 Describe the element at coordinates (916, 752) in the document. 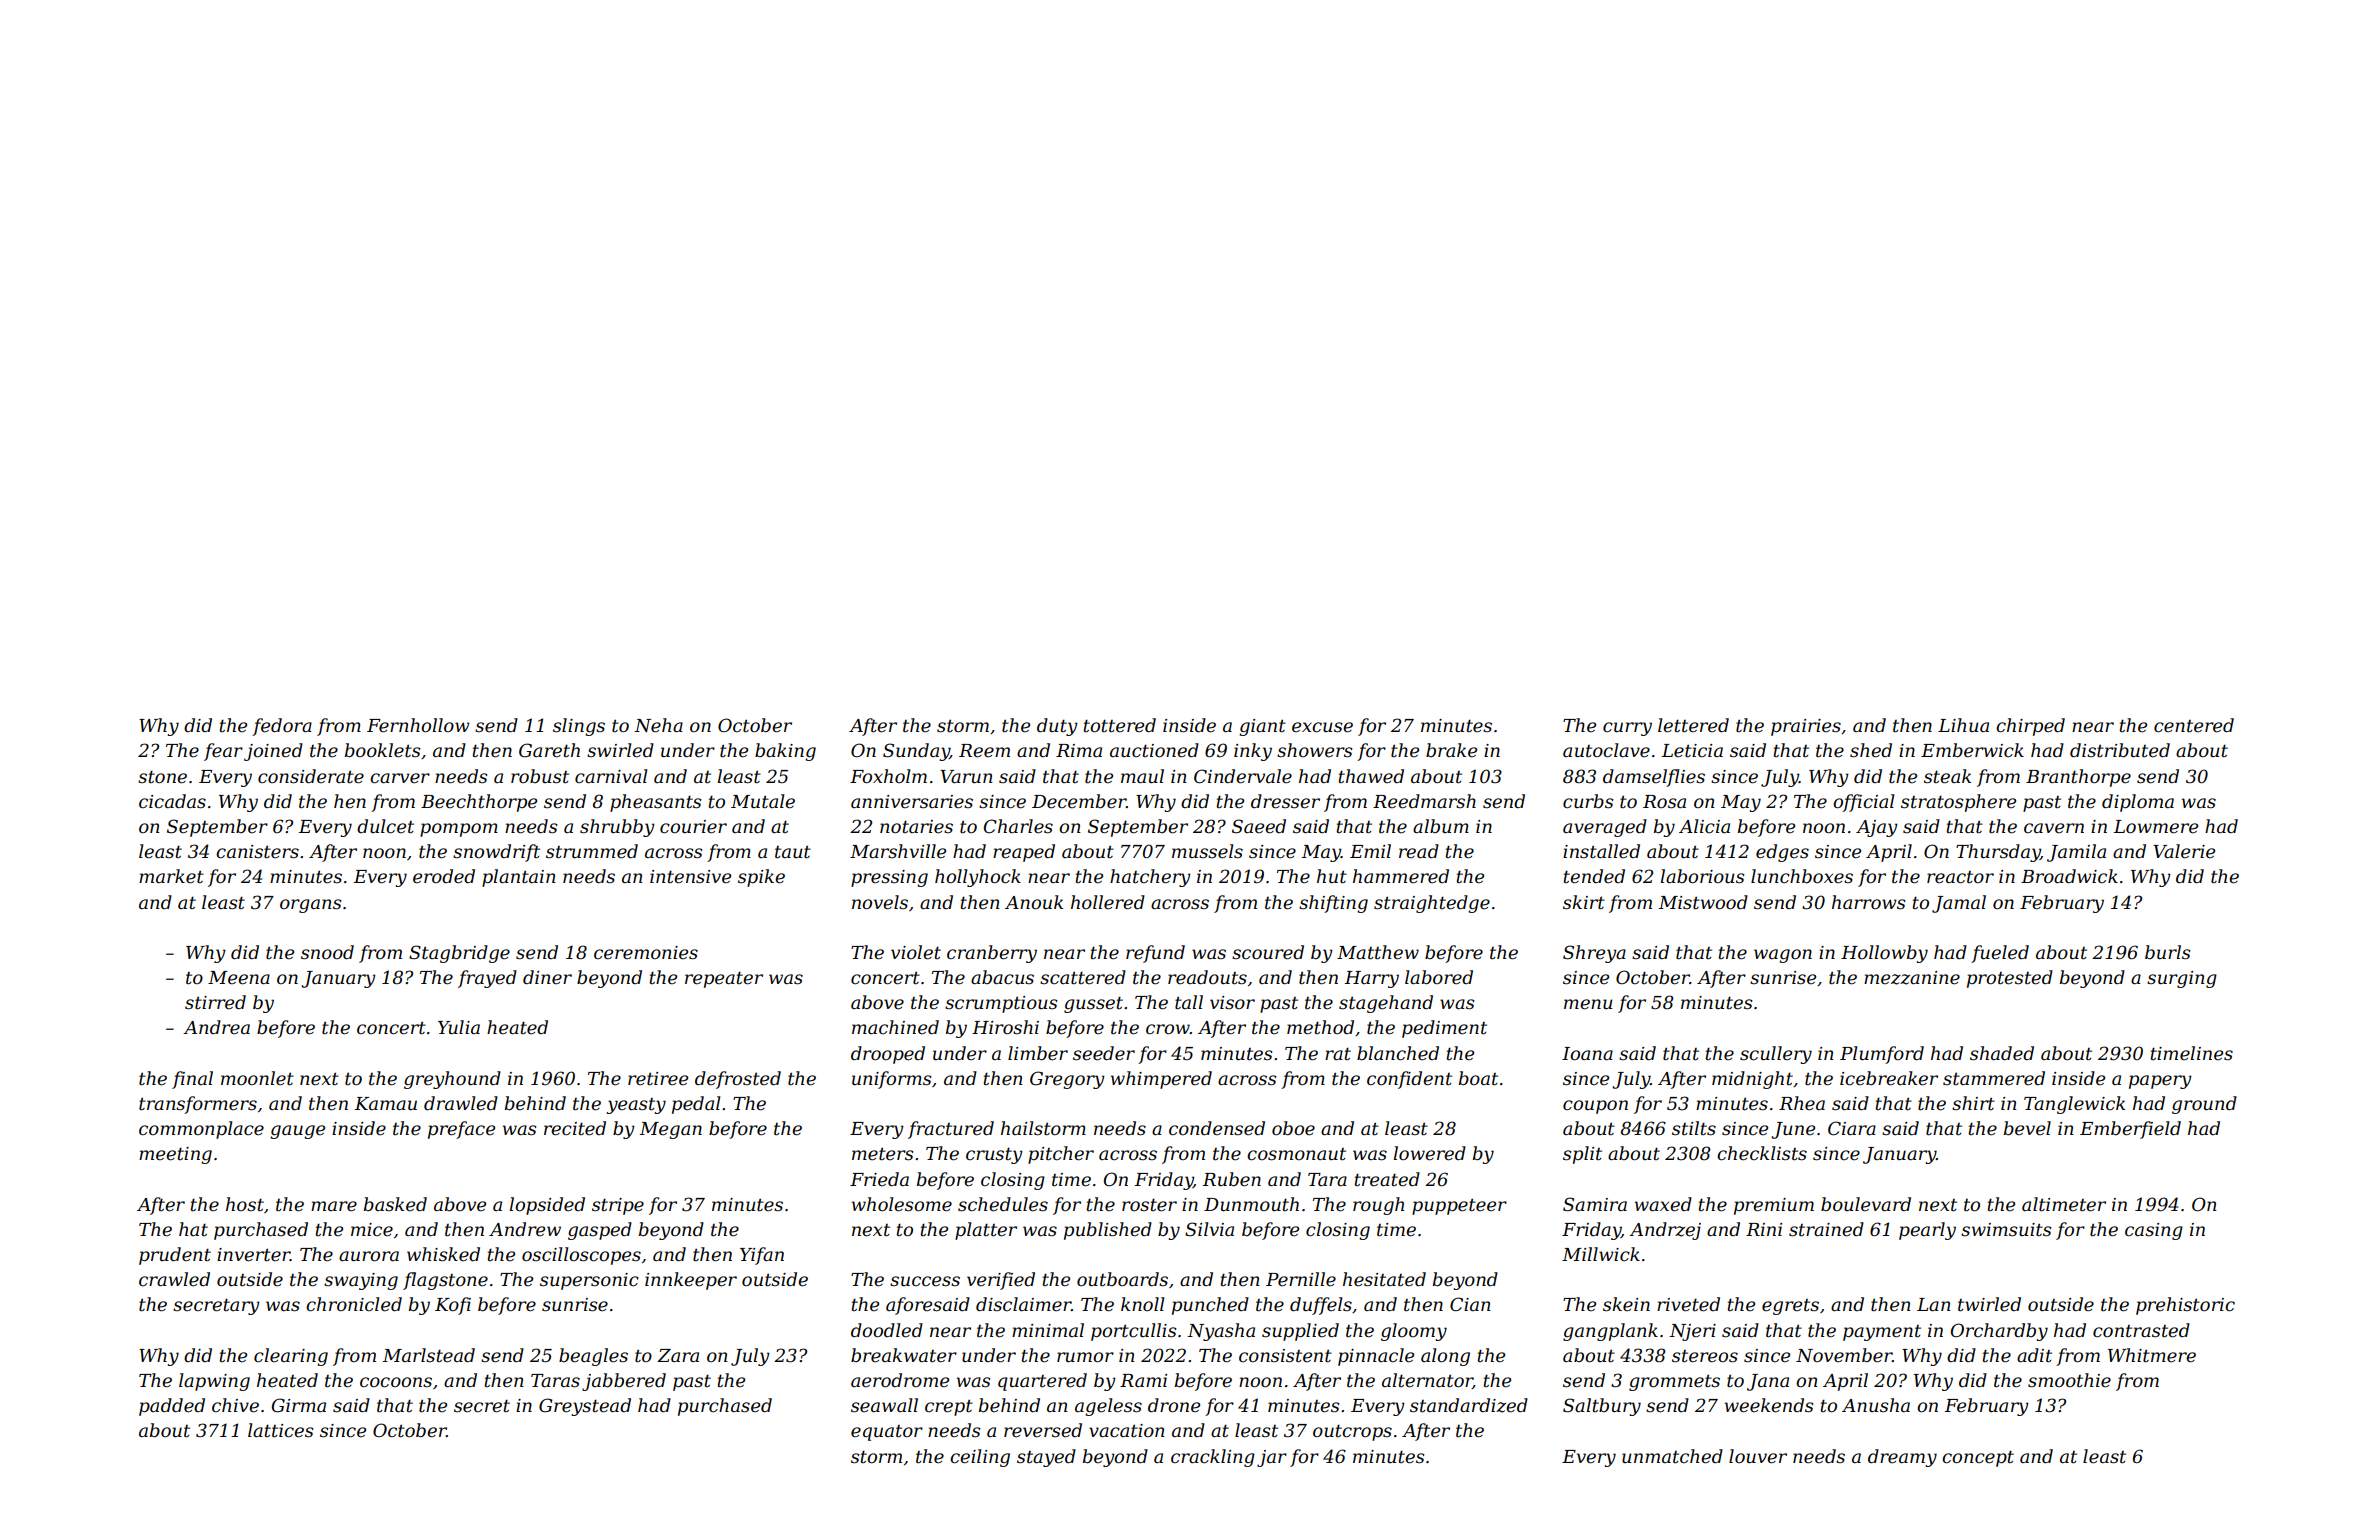

I see `Sunday` at that location.
